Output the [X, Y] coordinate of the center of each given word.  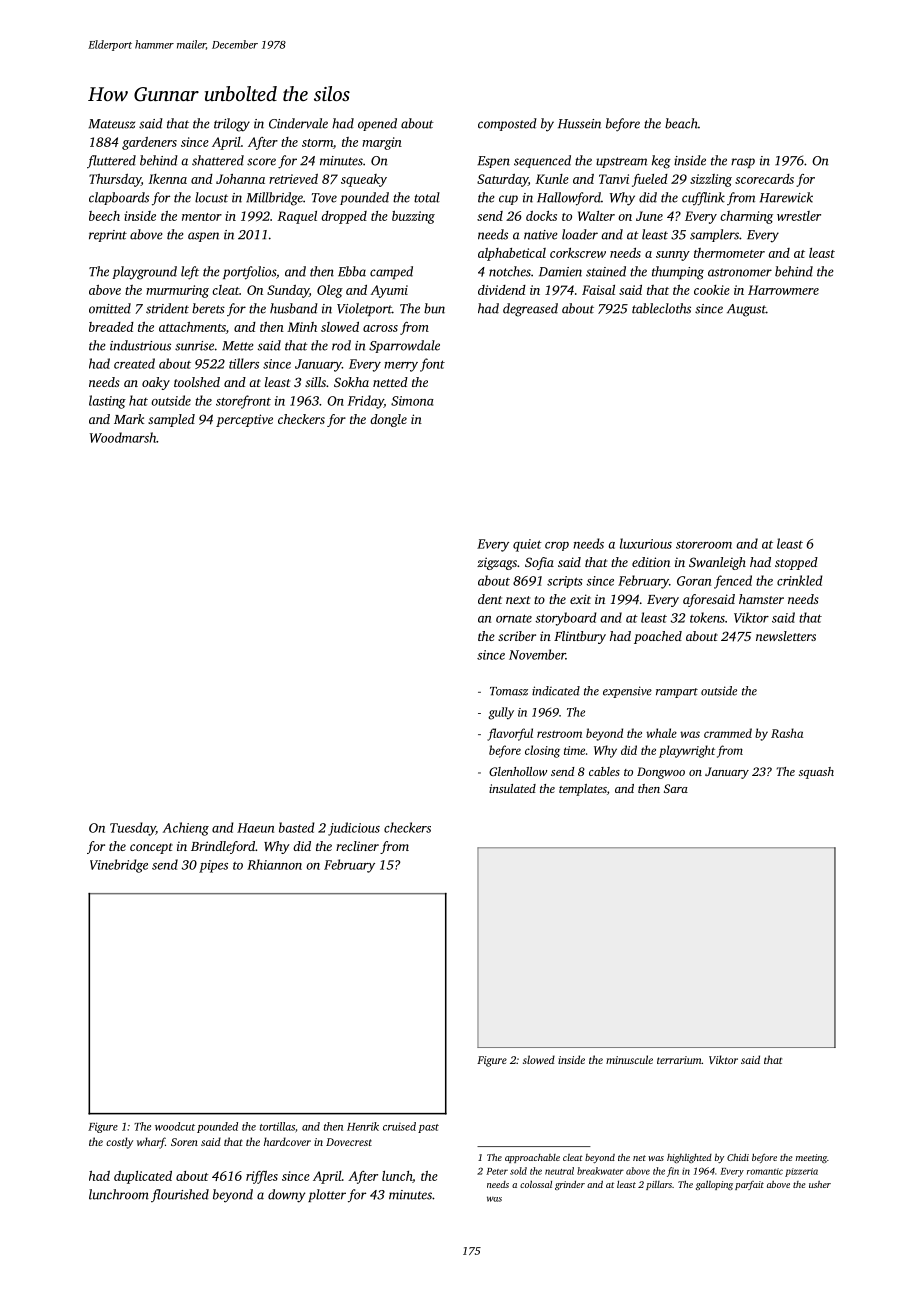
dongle [388, 420]
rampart [677, 693]
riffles [262, 1177]
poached [658, 637]
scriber [517, 636]
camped [391, 272]
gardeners [149, 143]
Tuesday [133, 829]
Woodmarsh [123, 437]
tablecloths [661, 308]
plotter [327, 1195]
